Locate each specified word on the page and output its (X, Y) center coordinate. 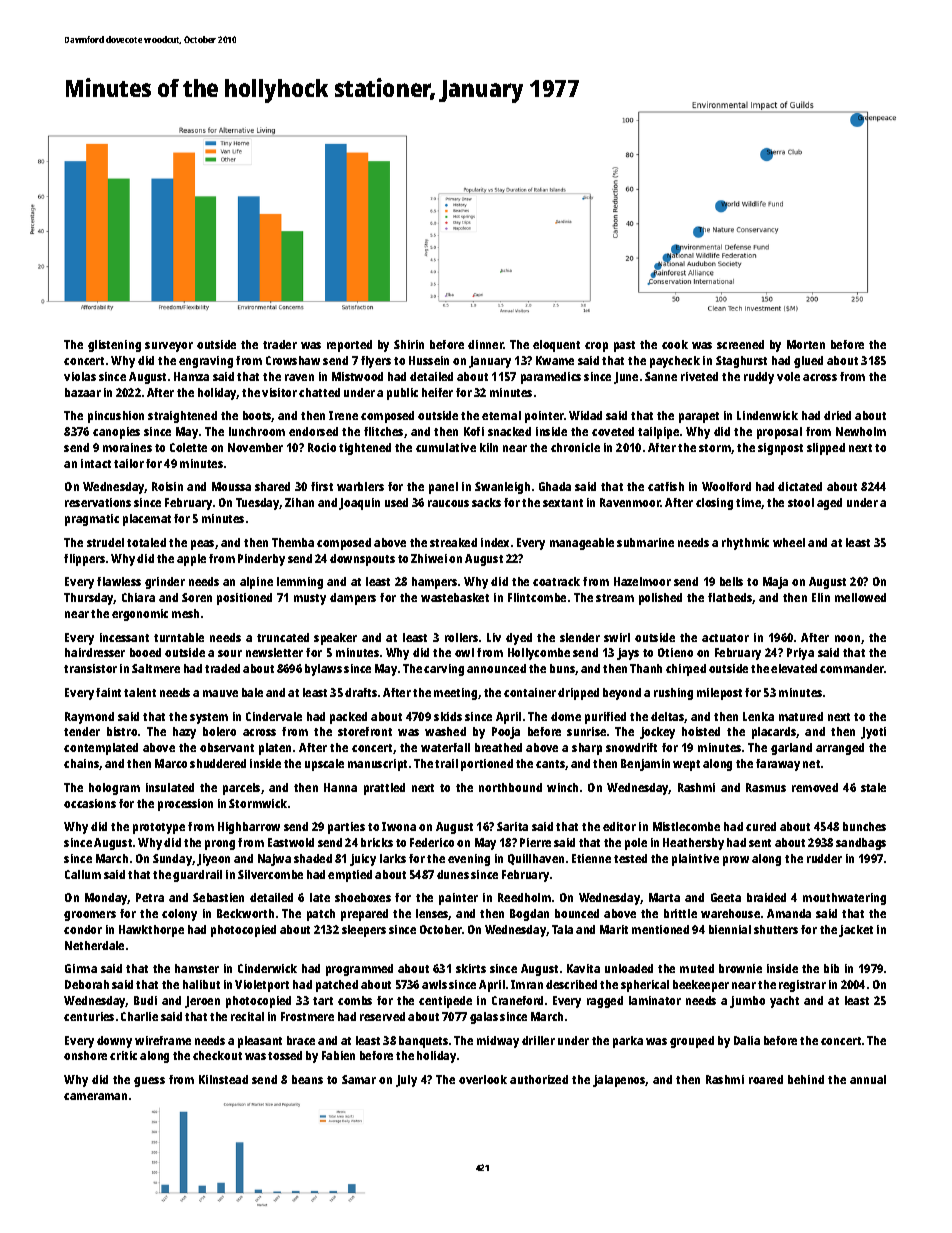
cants (550, 764)
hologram (114, 789)
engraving (206, 362)
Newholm (861, 431)
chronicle (575, 447)
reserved (382, 1016)
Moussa (231, 486)
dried (837, 415)
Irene (343, 415)
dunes (453, 874)
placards (774, 733)
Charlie (139, 1016)
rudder (824, 858)
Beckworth (245, 913)
